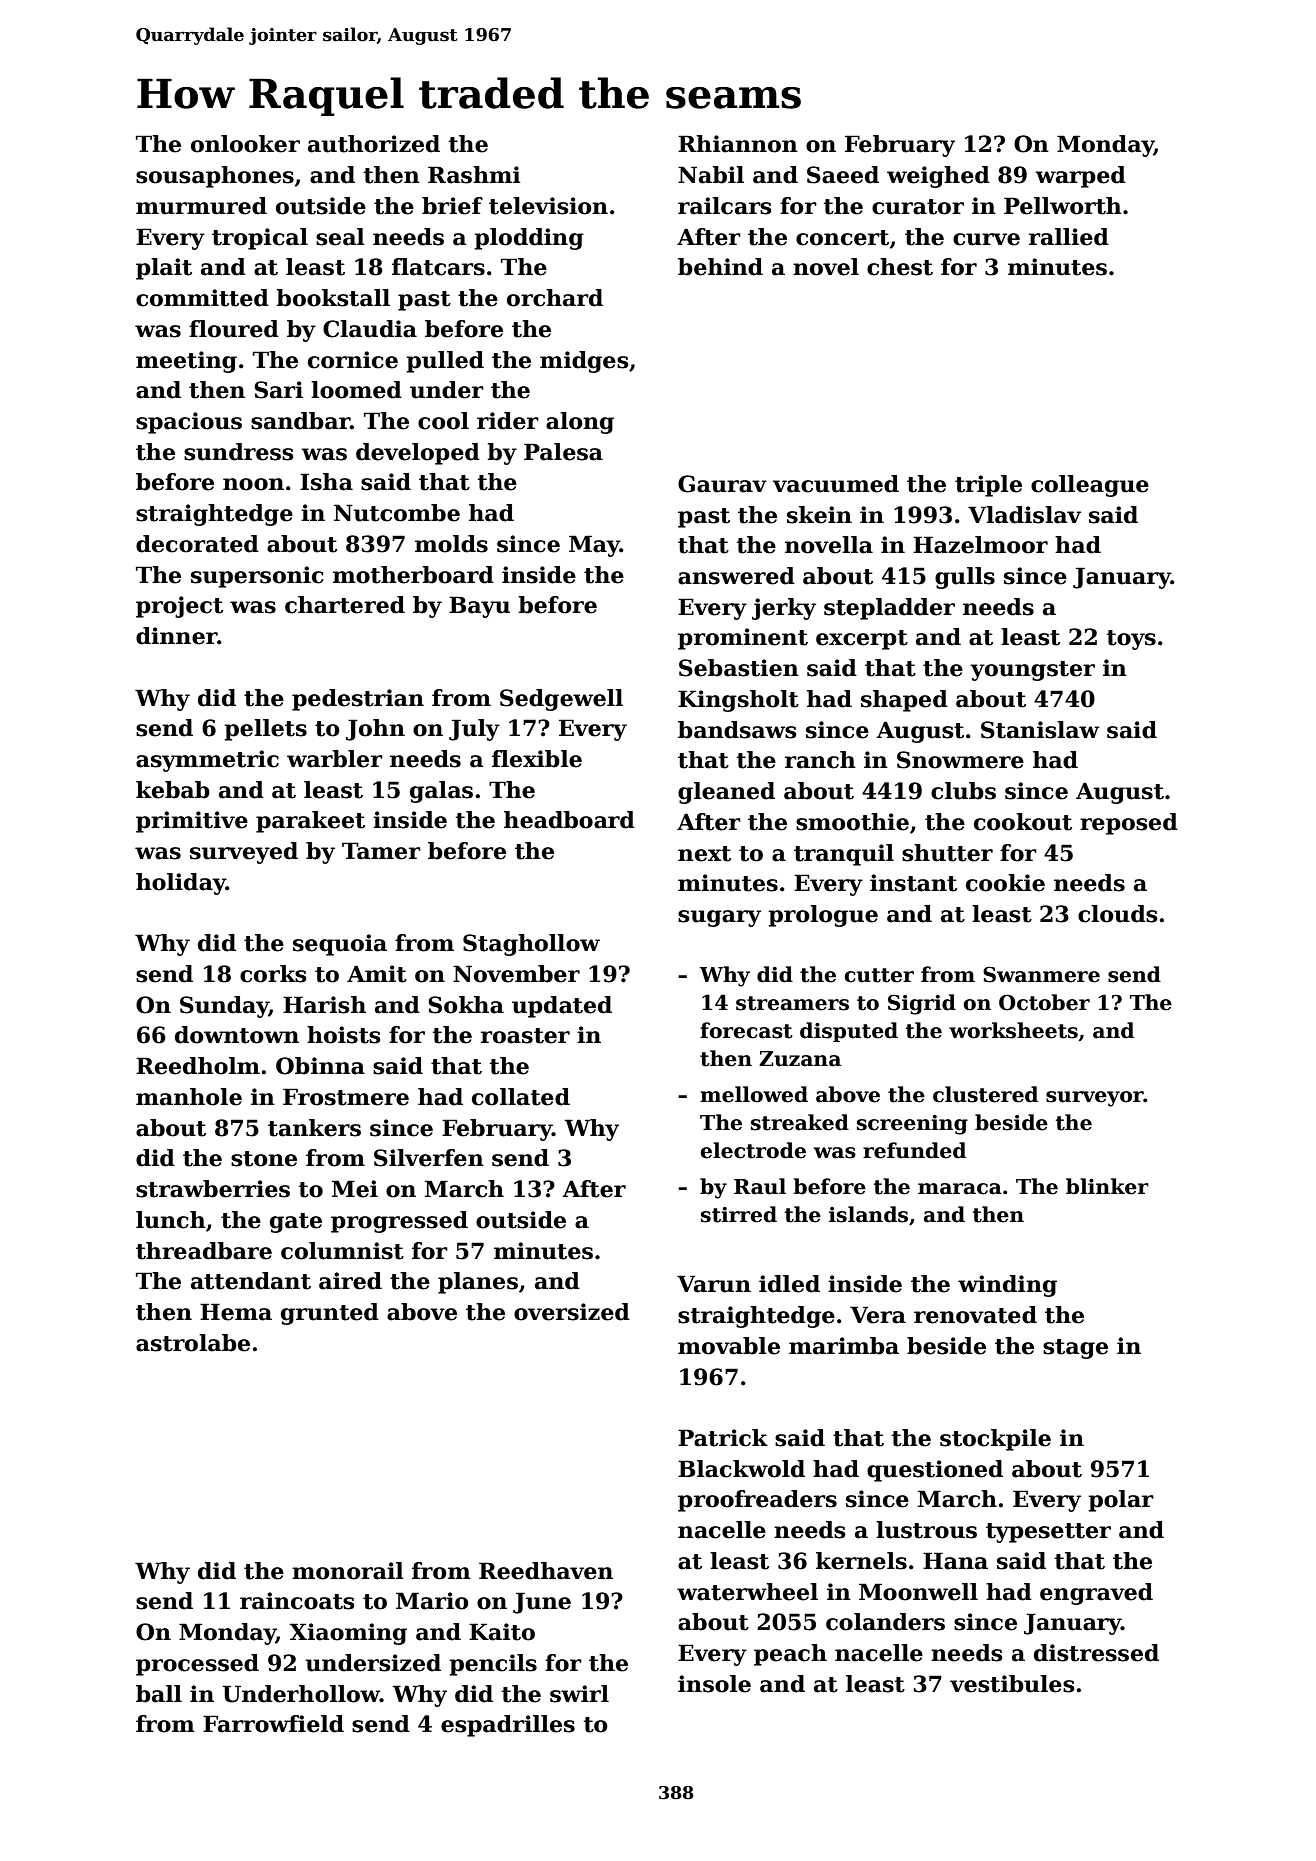 The image size is (1316, 1861). Describe the element at coordinates (348, 1634) in the screenshot. I see `Xiaoming` at that location.
